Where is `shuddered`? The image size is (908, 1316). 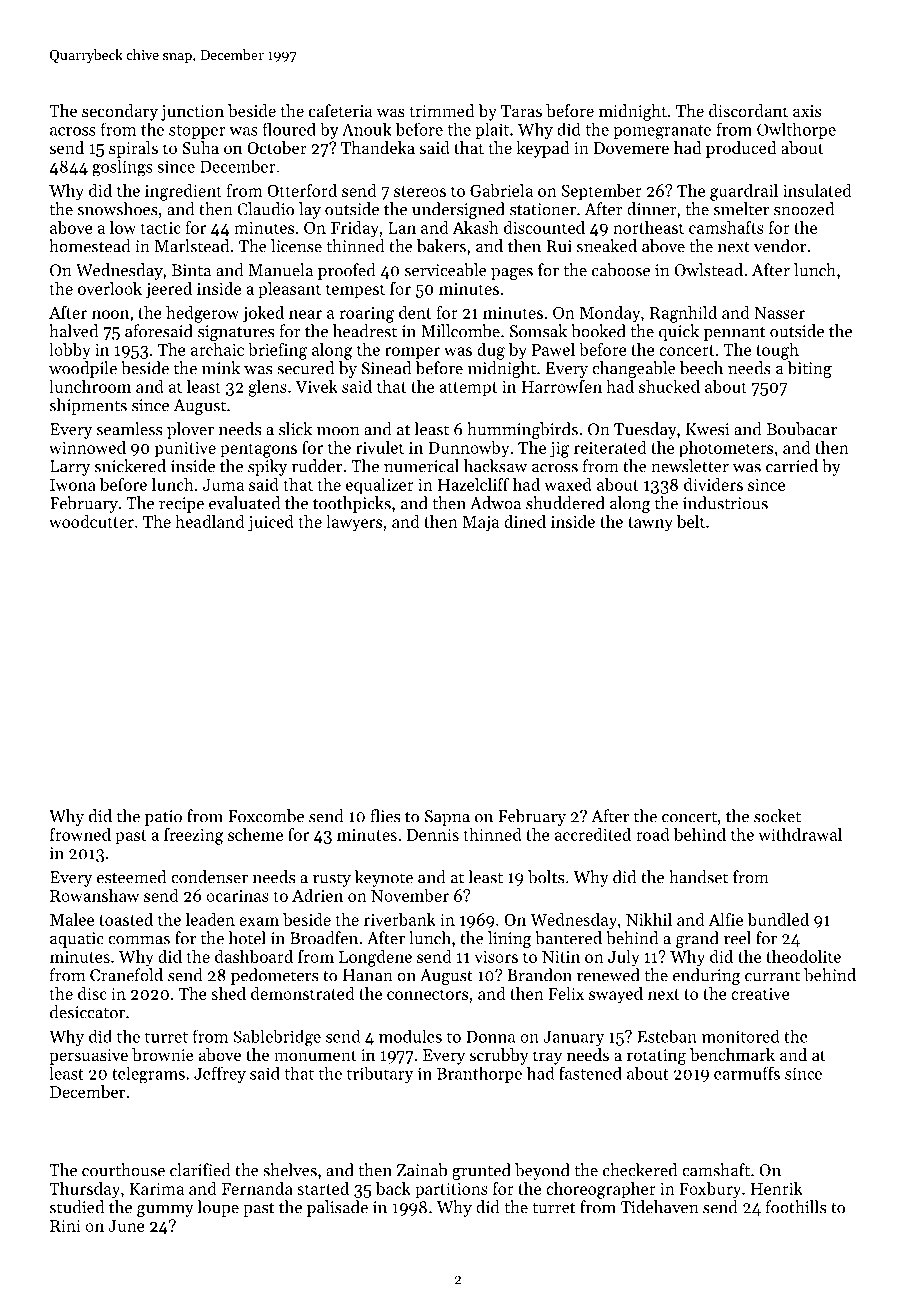
shuddered is located at coordinates (565, 503).
